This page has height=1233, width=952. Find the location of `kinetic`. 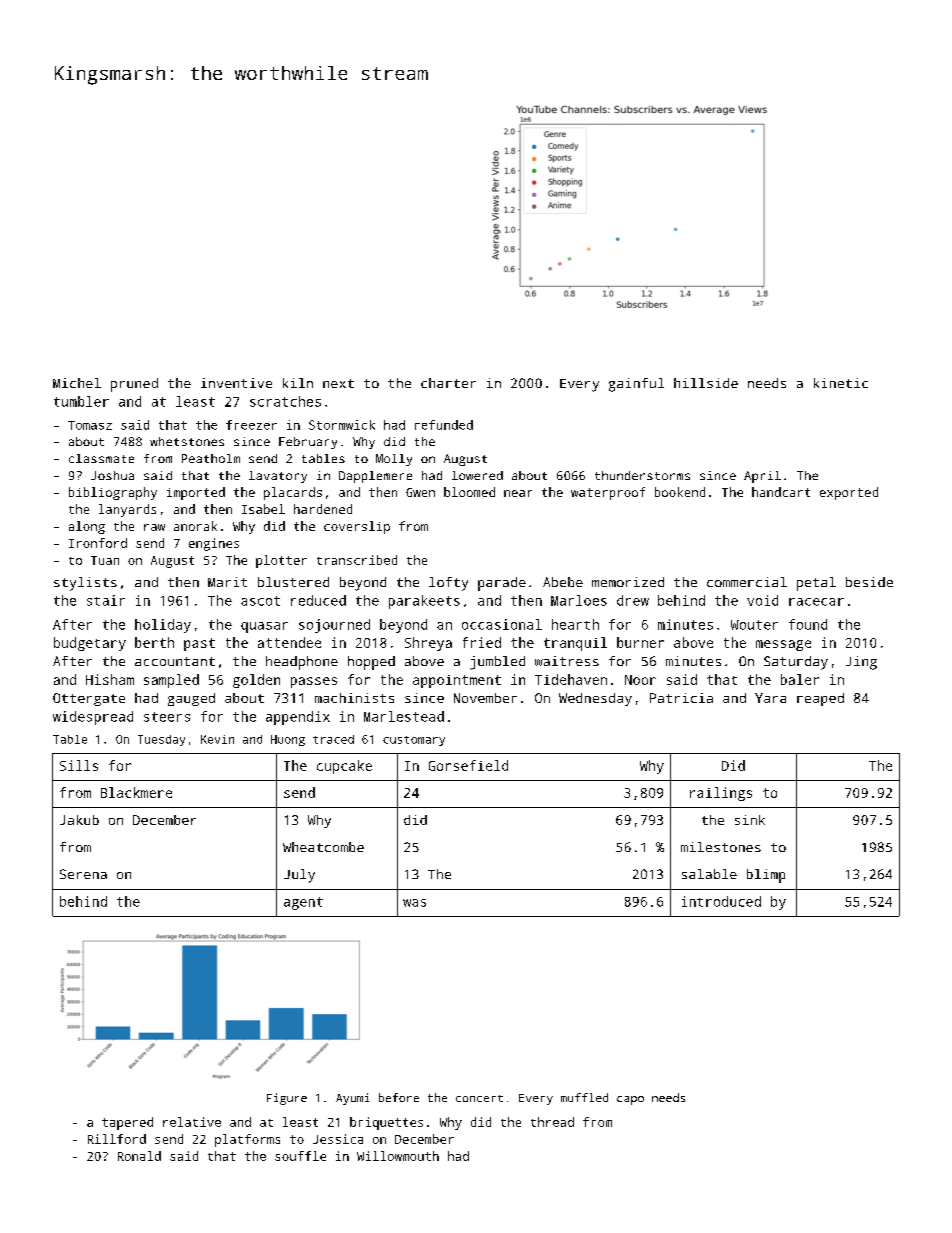

kinetic is located at coordinates (841, 383).
